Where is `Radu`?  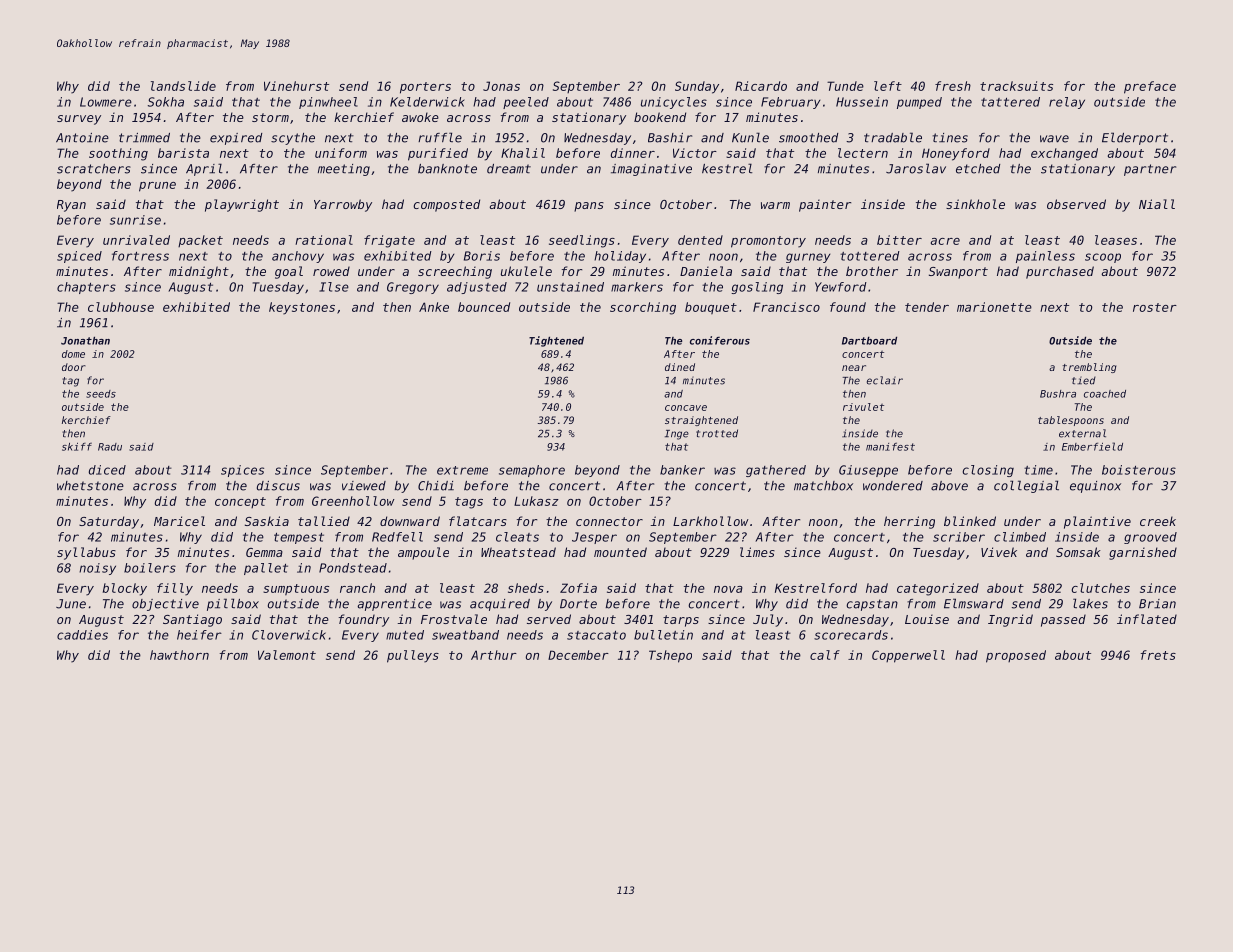 Radu is located at coordinates (110, 447).
